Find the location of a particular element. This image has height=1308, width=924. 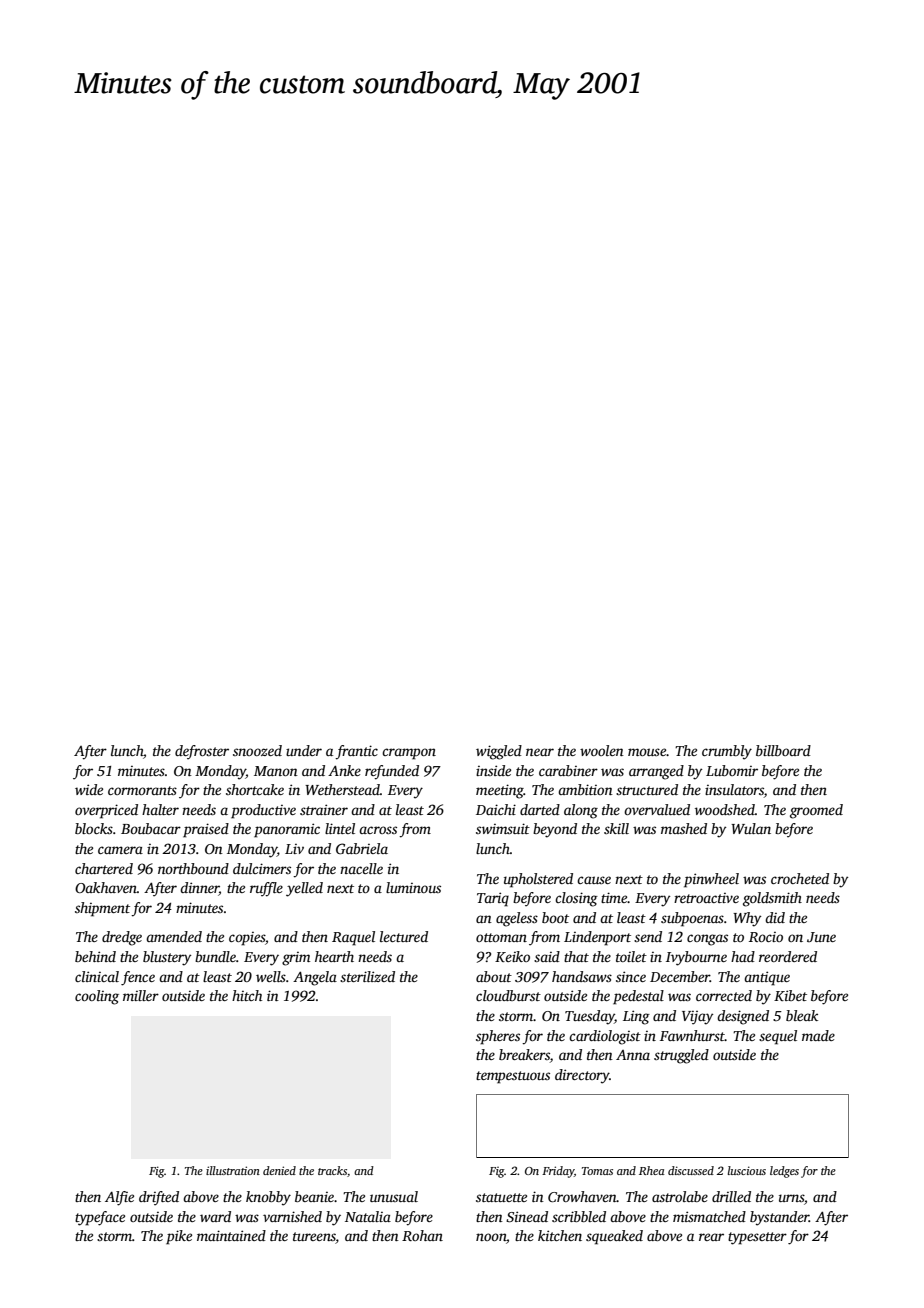

shipment is located at coordinates (102, 909).
